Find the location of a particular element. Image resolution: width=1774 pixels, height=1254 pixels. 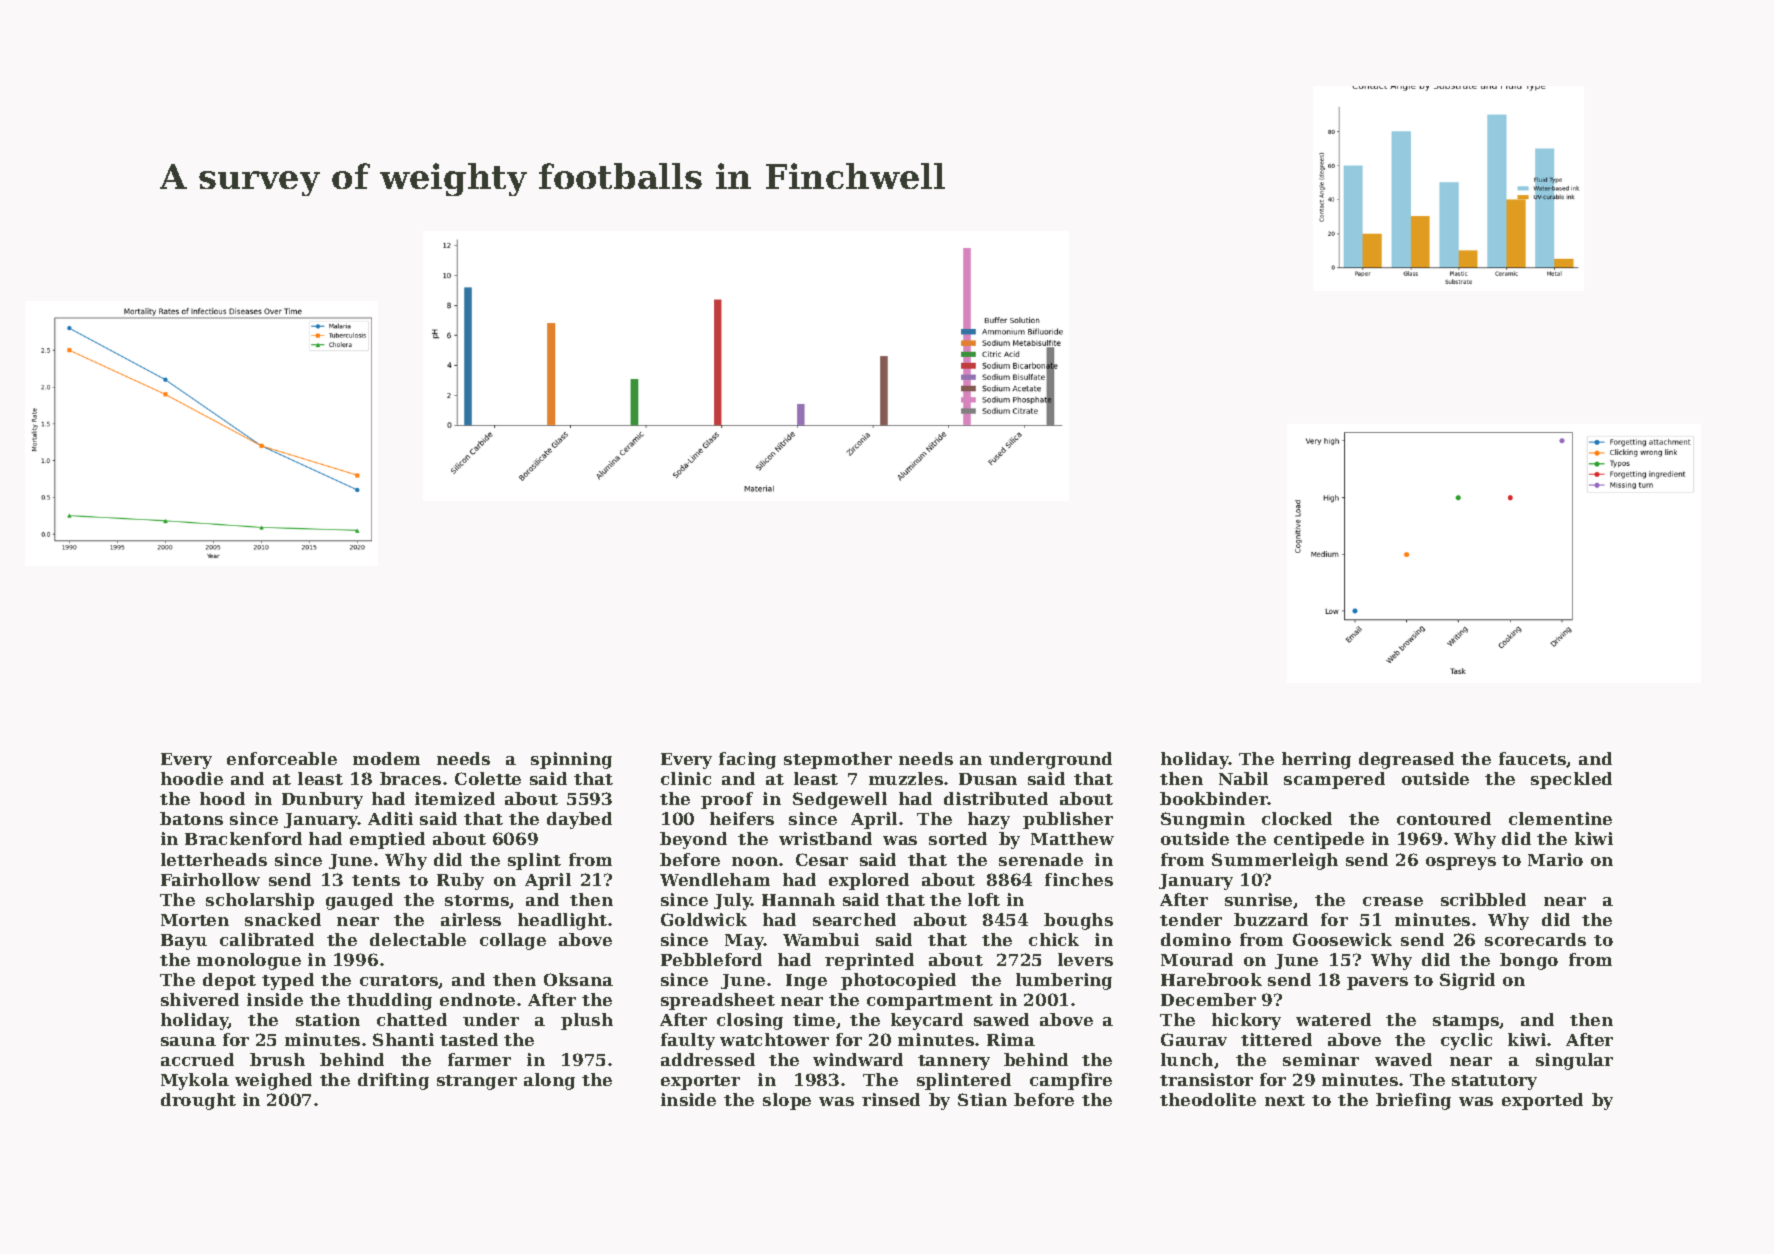

pavers is located at coordinates (1377, 983).
